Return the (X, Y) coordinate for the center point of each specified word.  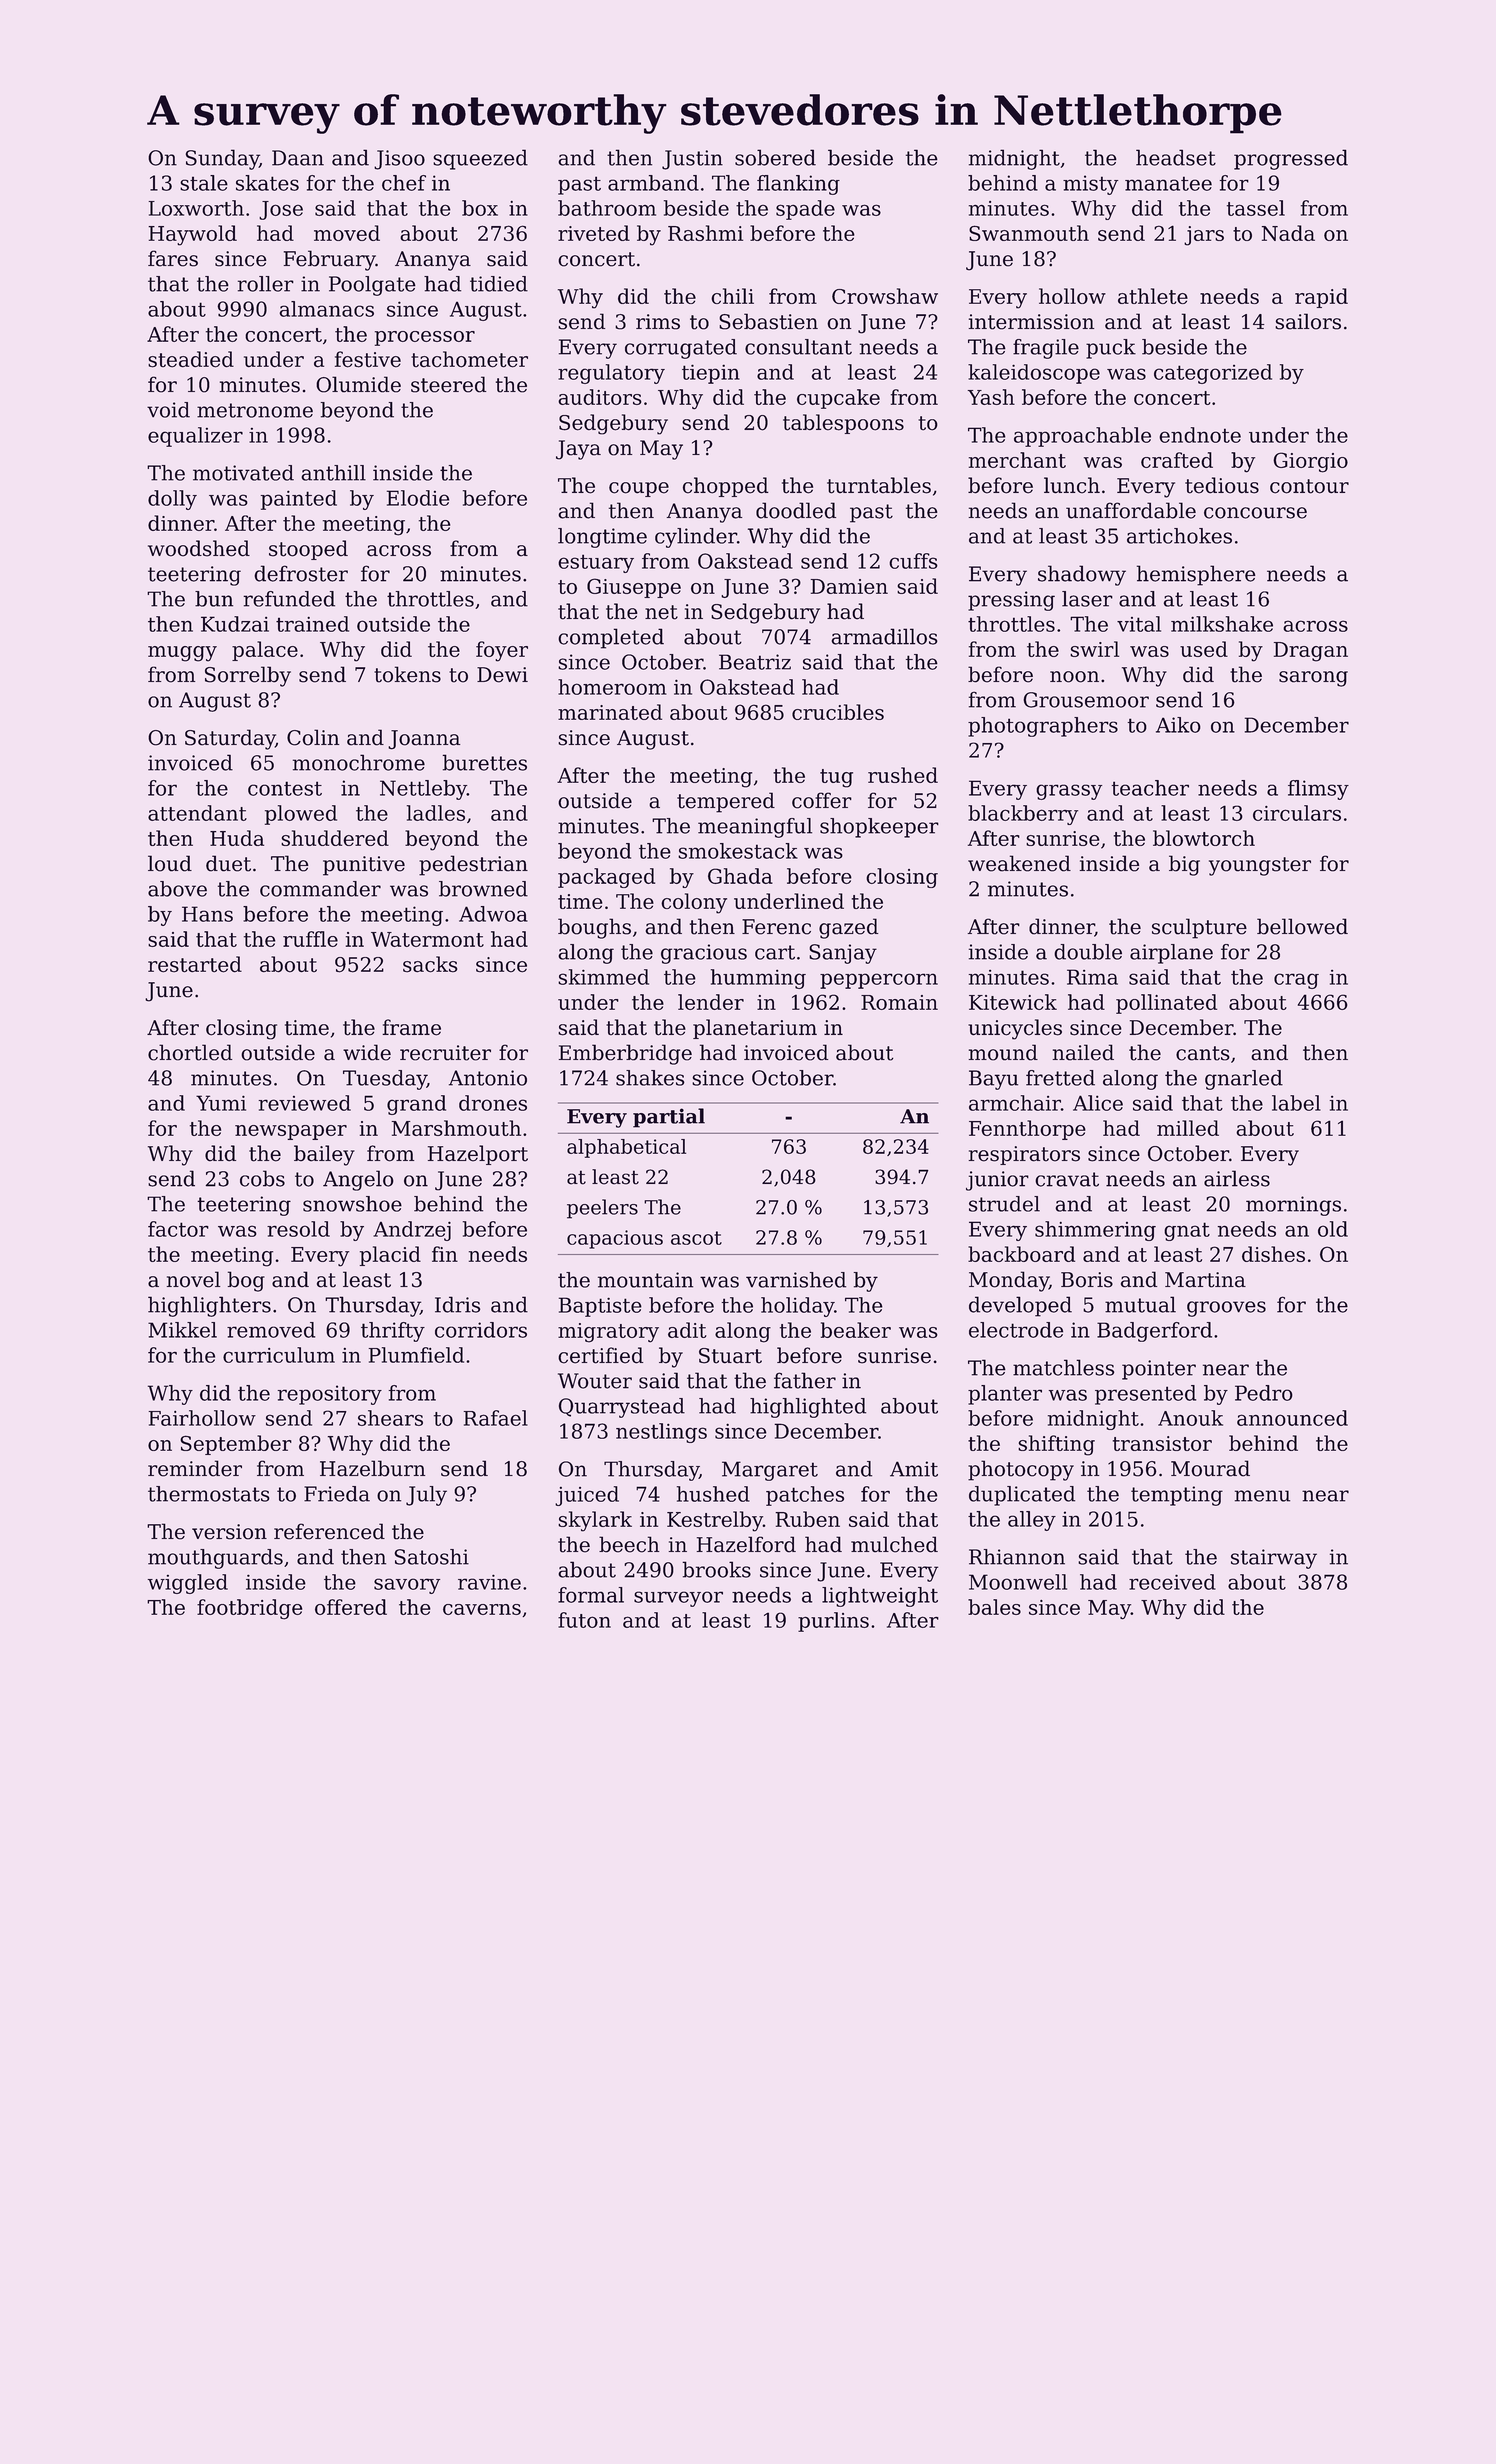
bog (246, 1281)
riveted (594, 233)
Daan (298, 158)
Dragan (1311, 652)
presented (1145, 1395)
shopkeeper (879, 828)
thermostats (209, 1494)
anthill (333, 473)
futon (584, 1620)
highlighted (808, 1408)
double (1088, 952)
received (1172, 1582)
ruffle (310, 939)
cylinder (696, 538)
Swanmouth (1029, 233)
